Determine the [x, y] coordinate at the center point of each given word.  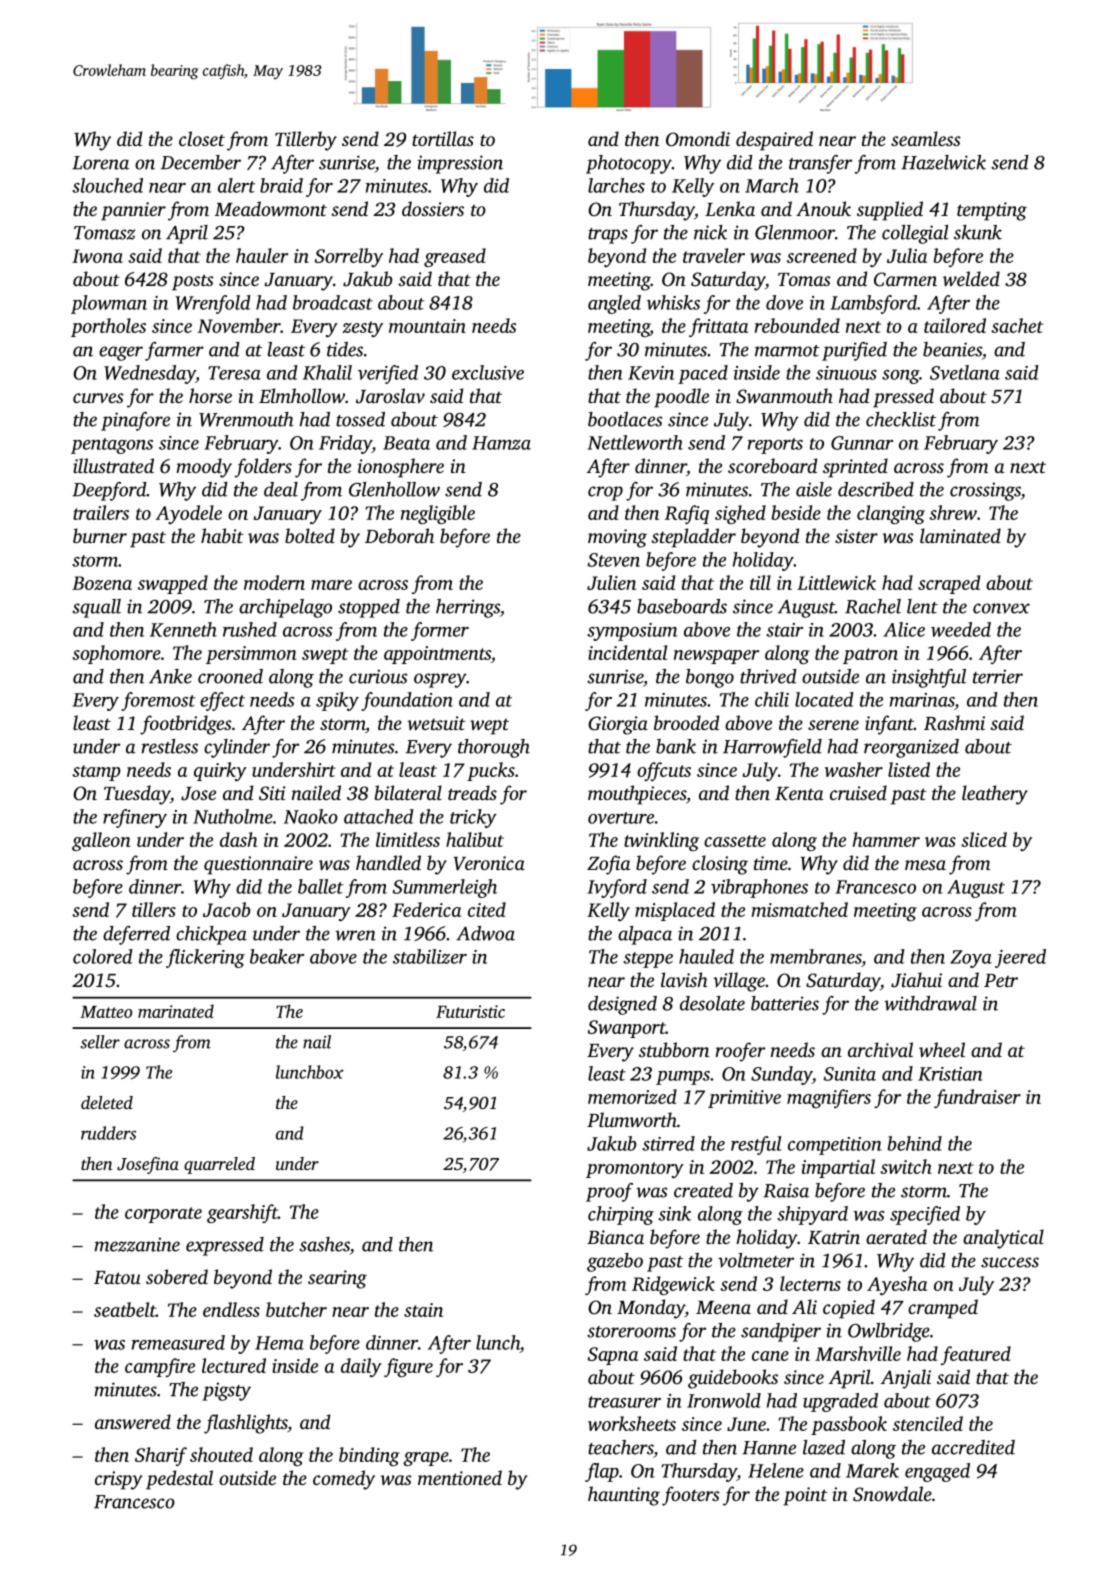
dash [238, 839]
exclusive [488, 372]
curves [98, 398]
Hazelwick [943, 162]
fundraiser [977, 1098]
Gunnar [862, 443]
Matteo [106, 1012]
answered [133, 1421]
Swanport [627, 1029]
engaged [937, 1472]
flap [602, 1472]
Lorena [100, 163]
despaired [774, 141]
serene [833, 725]
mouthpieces [637, 795]
